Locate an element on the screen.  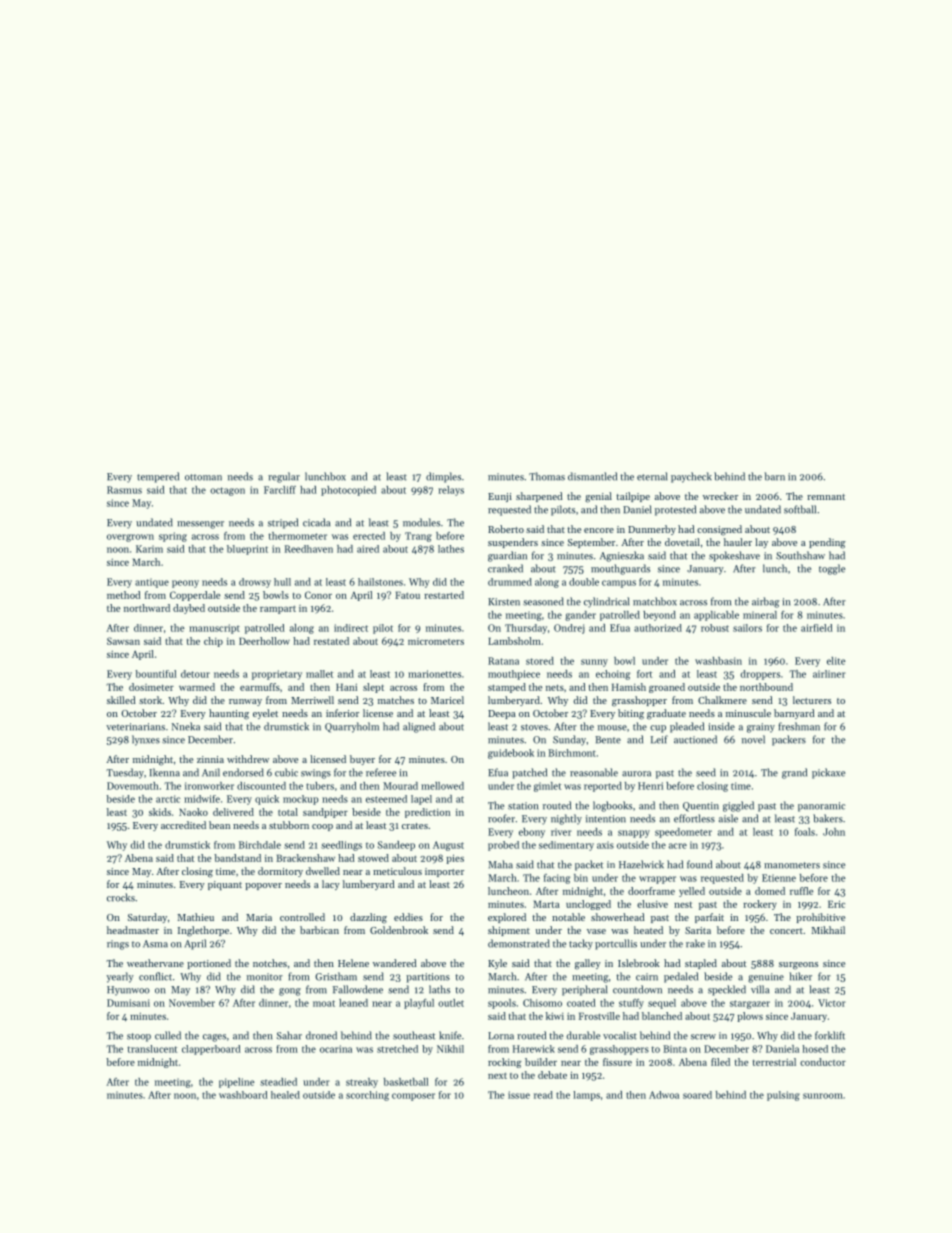
dimples is located at coordinates (443, 477).
